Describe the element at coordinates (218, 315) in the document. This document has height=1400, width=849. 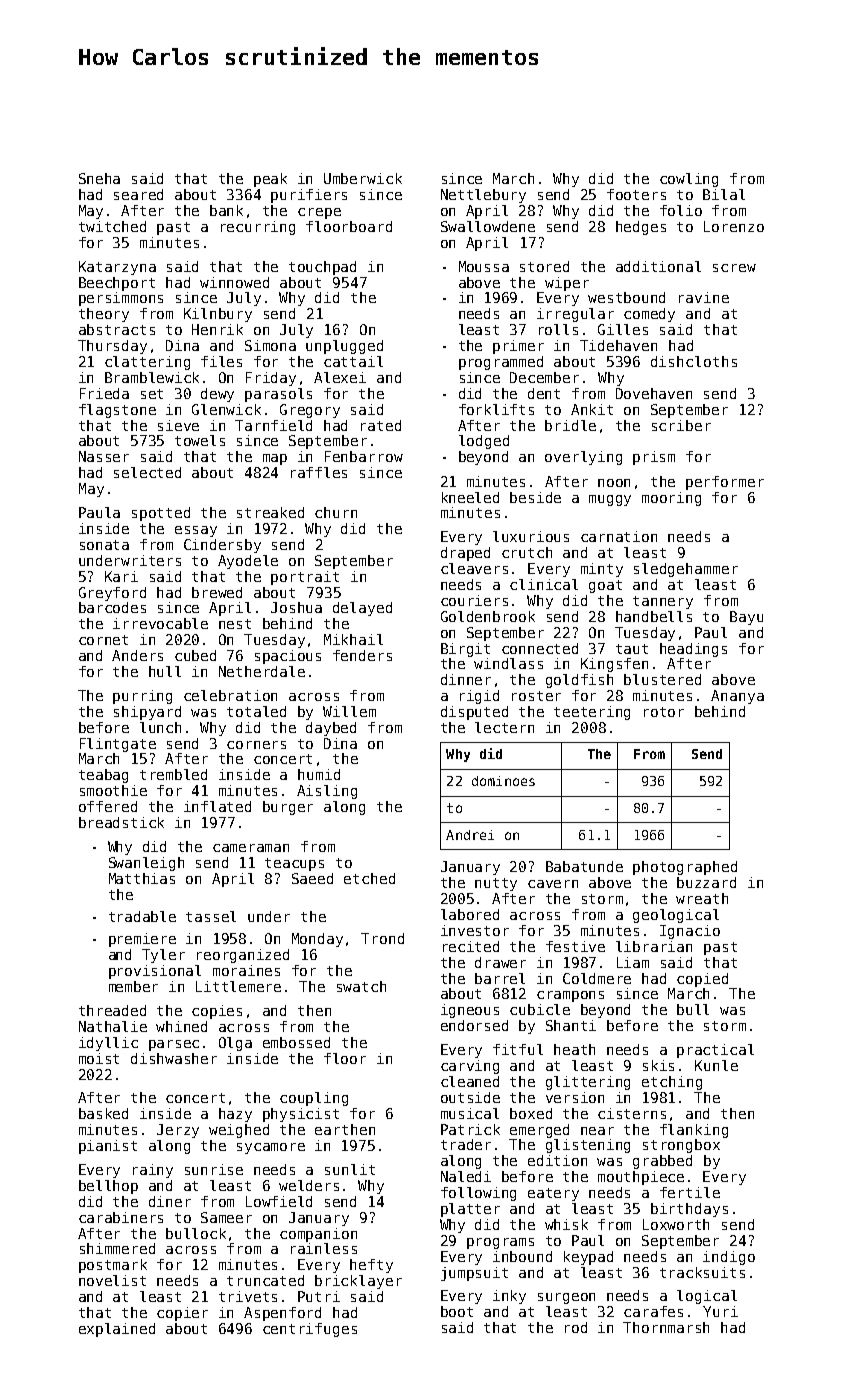
I see `Kilnbury` at that location.
